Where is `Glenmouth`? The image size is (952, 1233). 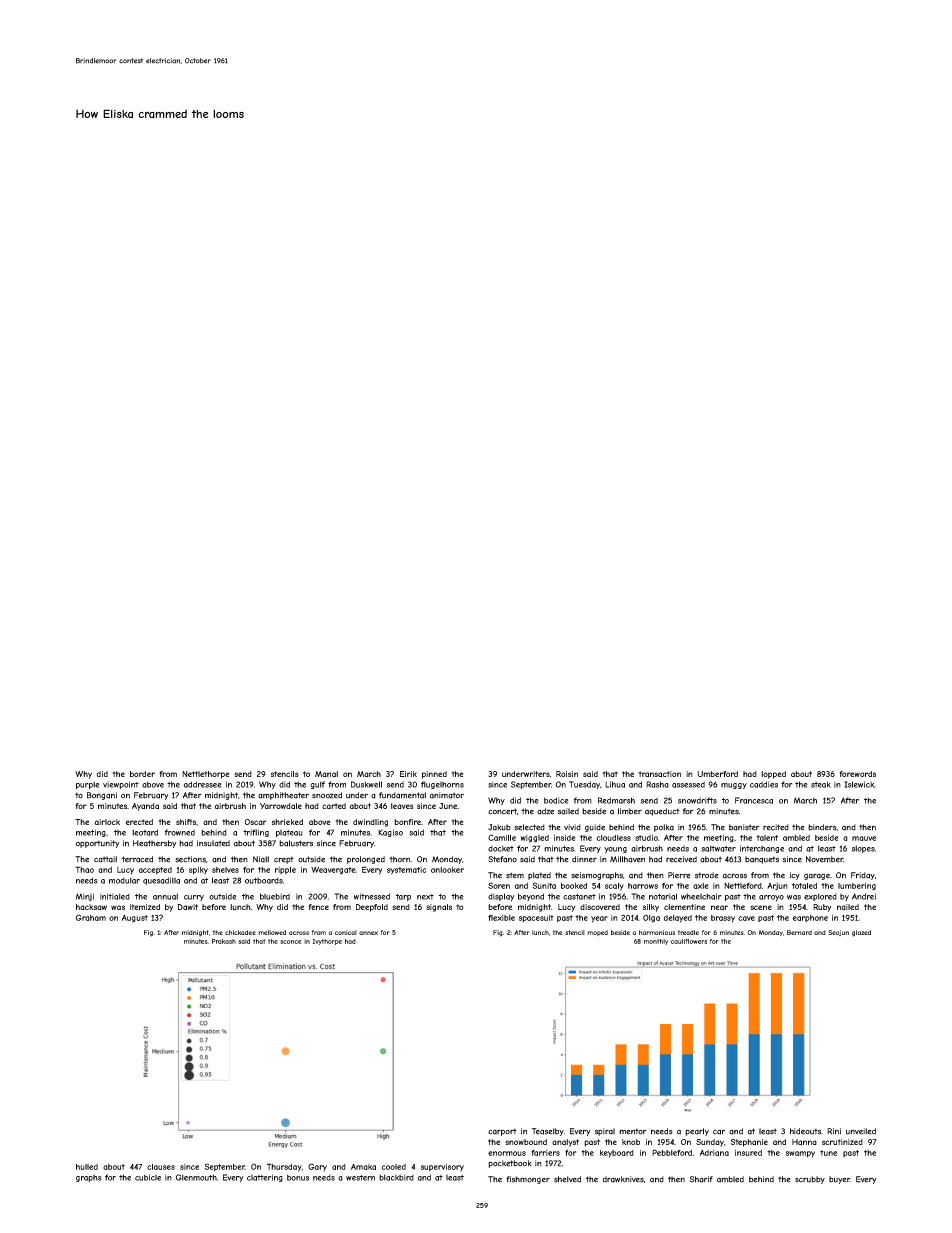
Glenmouth is located at coordinates (196, 1177).
